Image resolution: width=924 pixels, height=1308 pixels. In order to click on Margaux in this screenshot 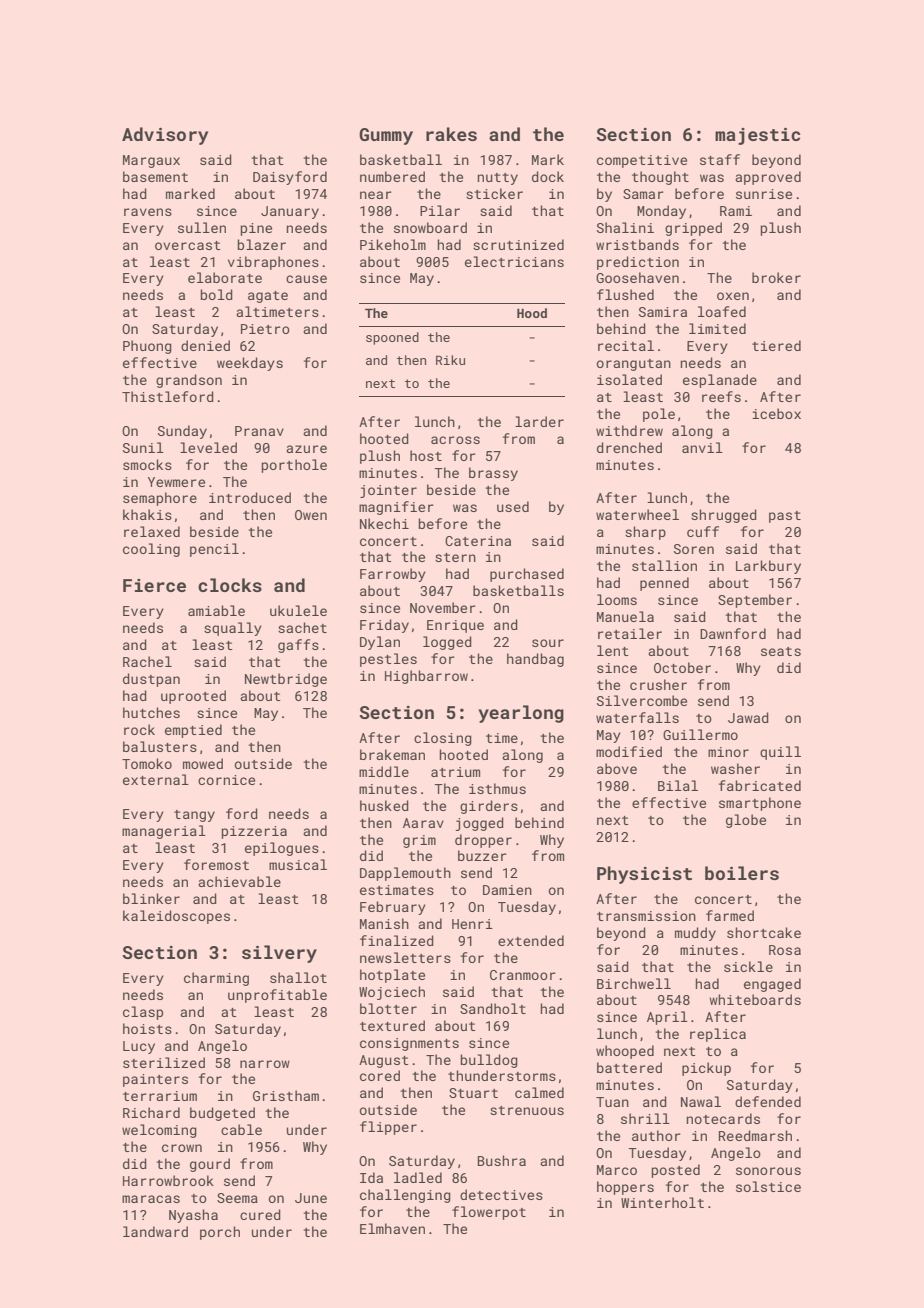, I will do `click(151, 161)`.
